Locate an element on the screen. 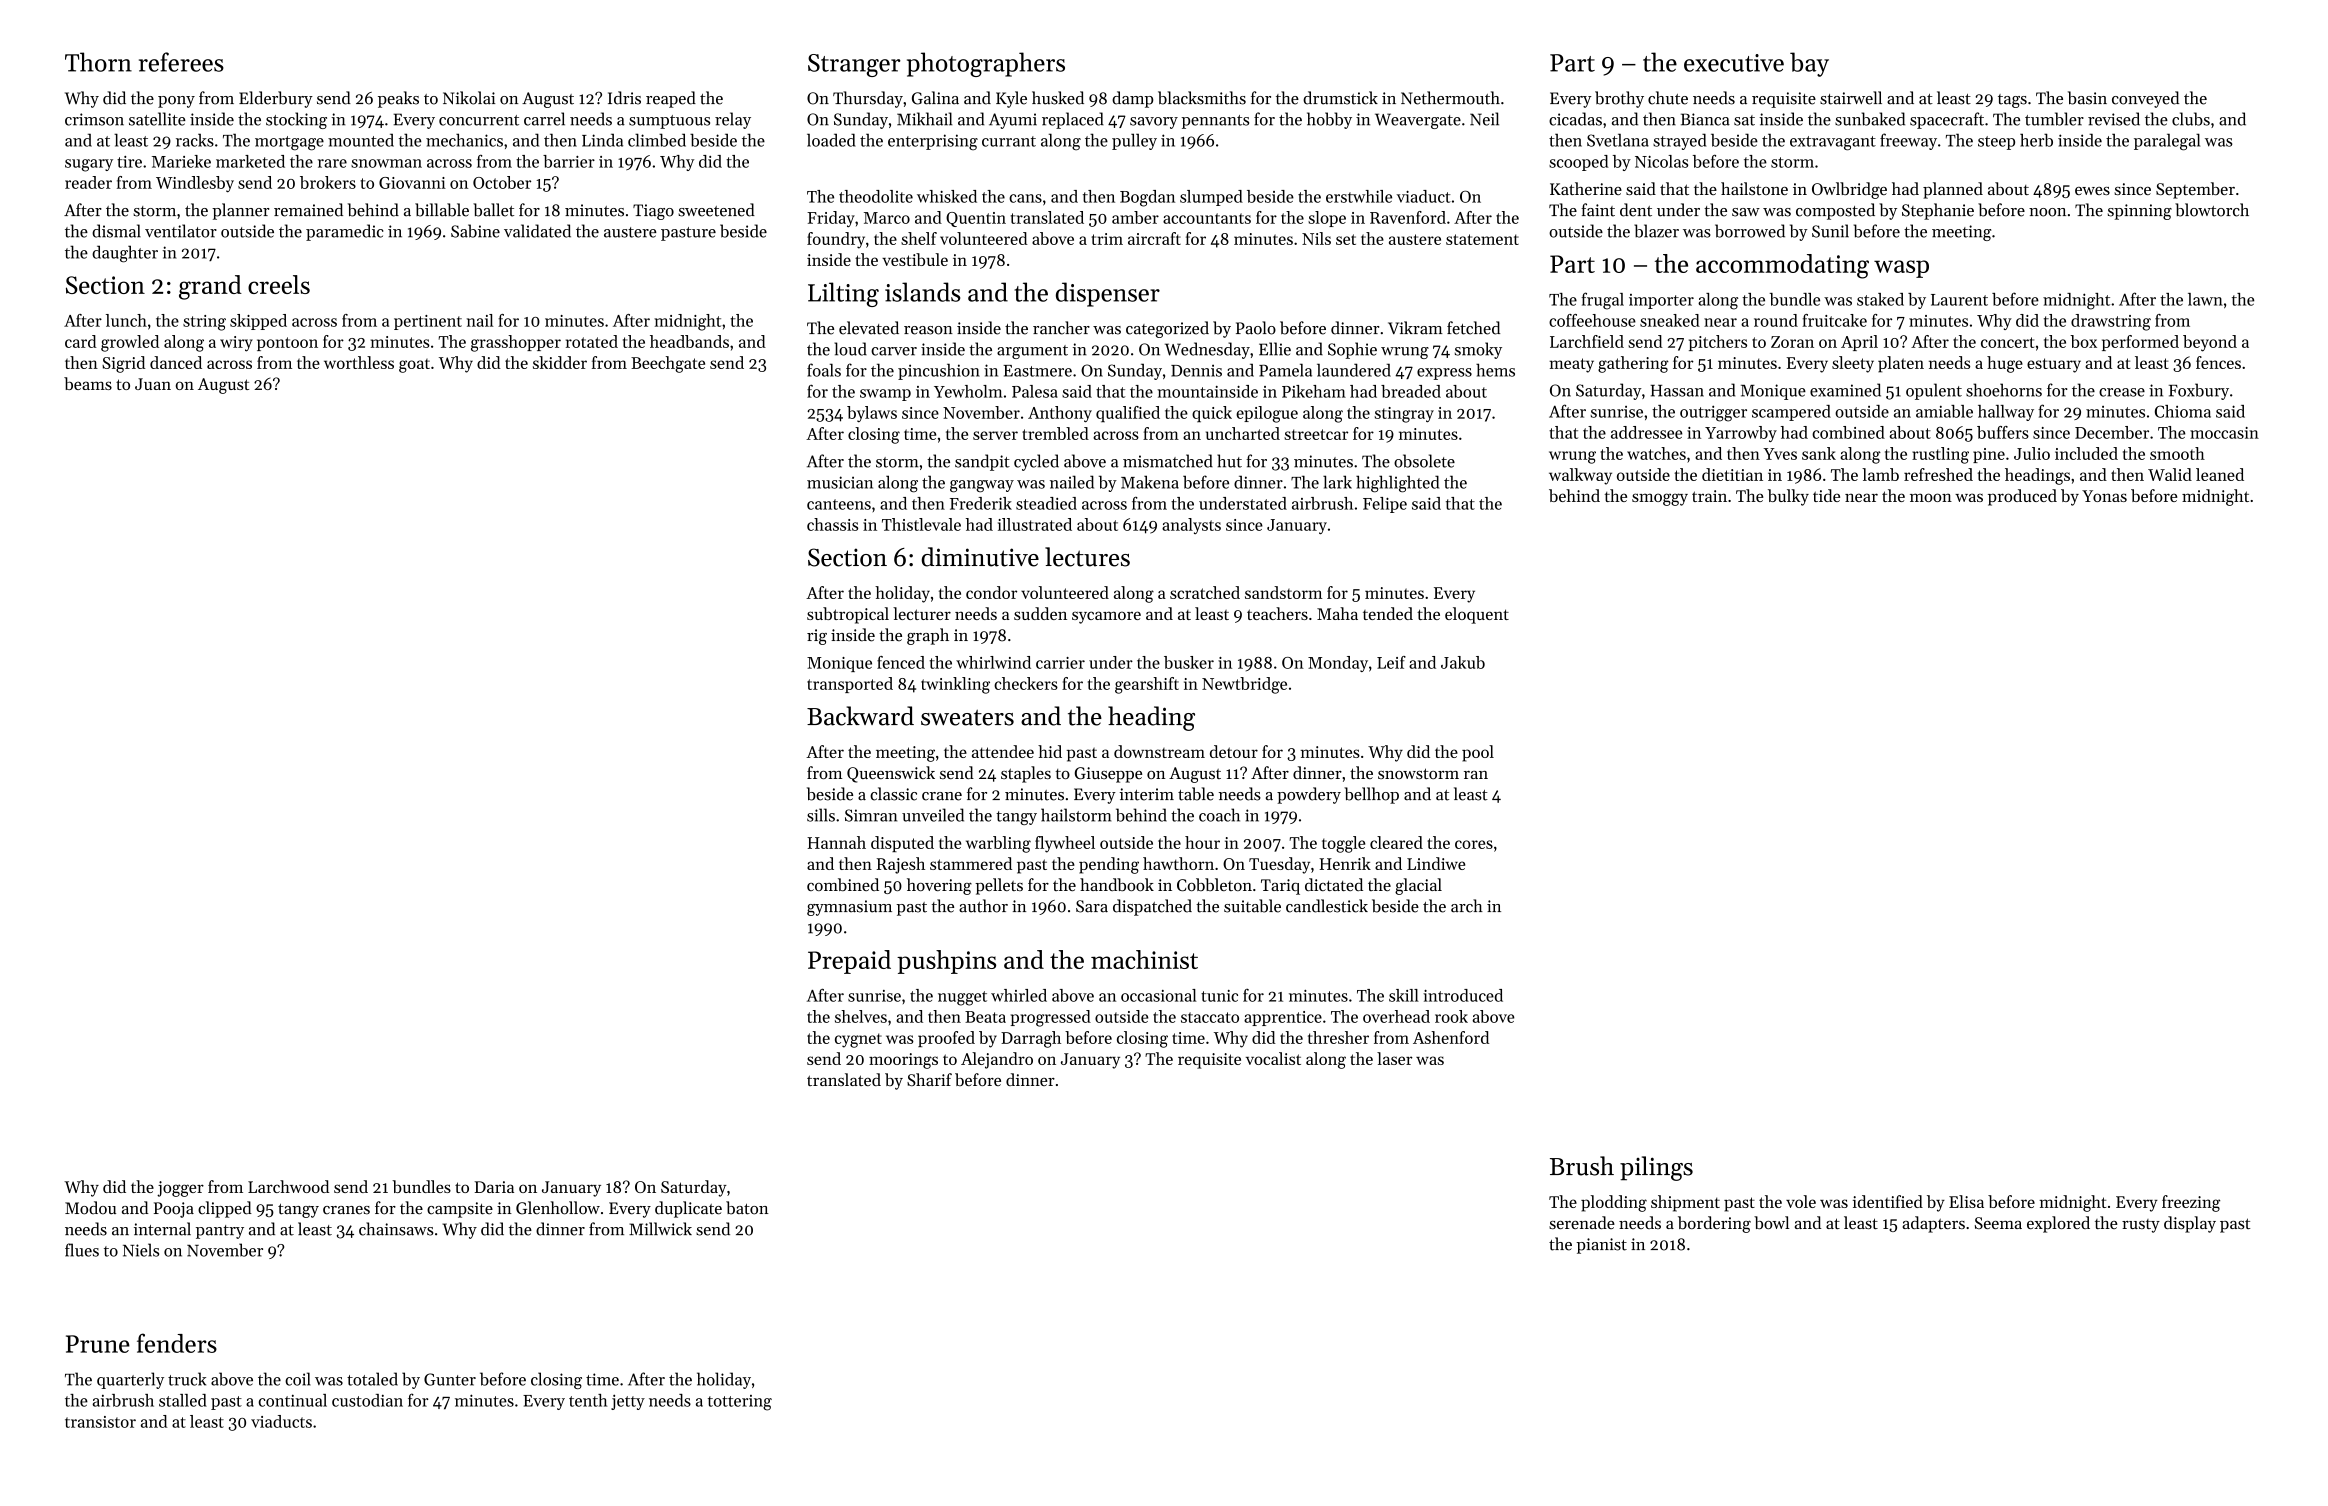  clipped is located at coordinates (225, 1209).
